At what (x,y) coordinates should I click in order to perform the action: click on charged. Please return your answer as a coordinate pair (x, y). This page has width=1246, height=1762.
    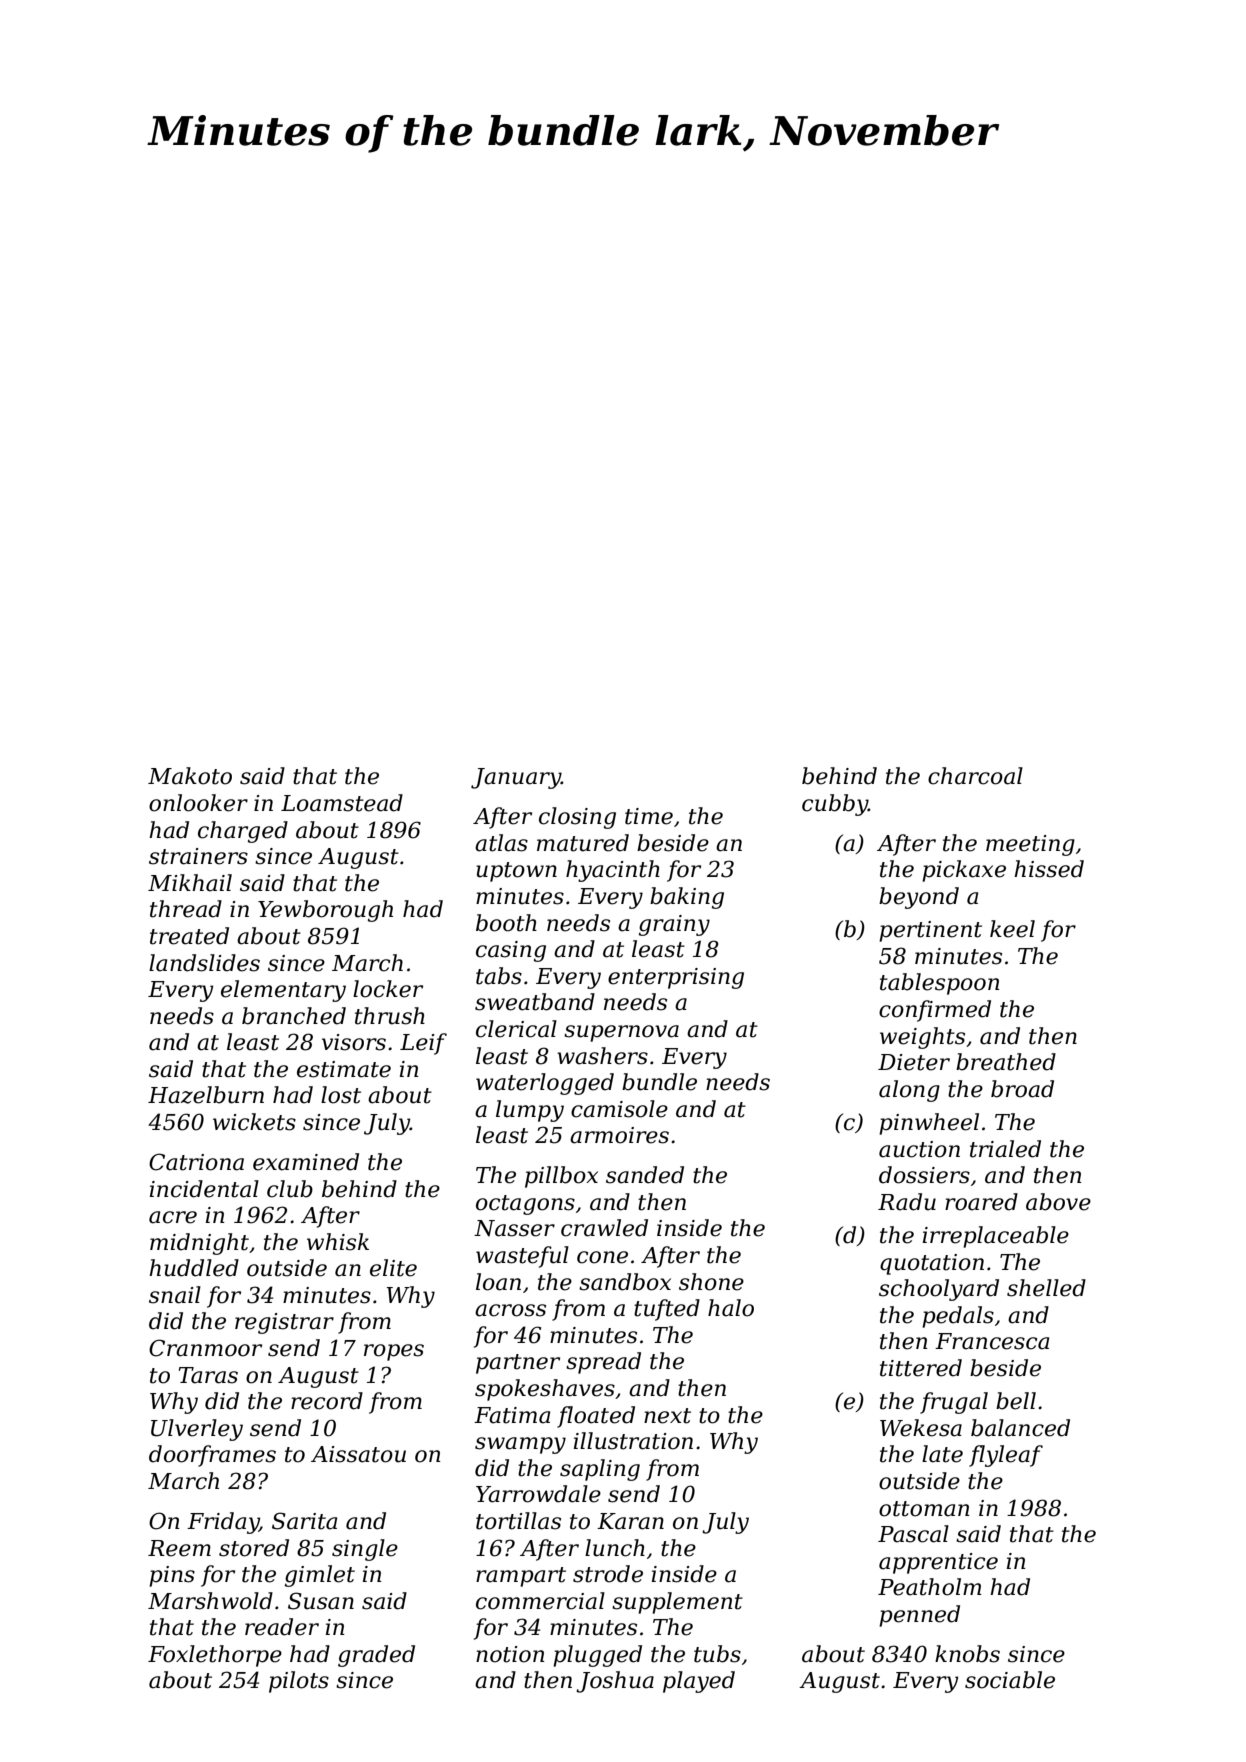
    Looking at the image, I should click on (243, 832).
